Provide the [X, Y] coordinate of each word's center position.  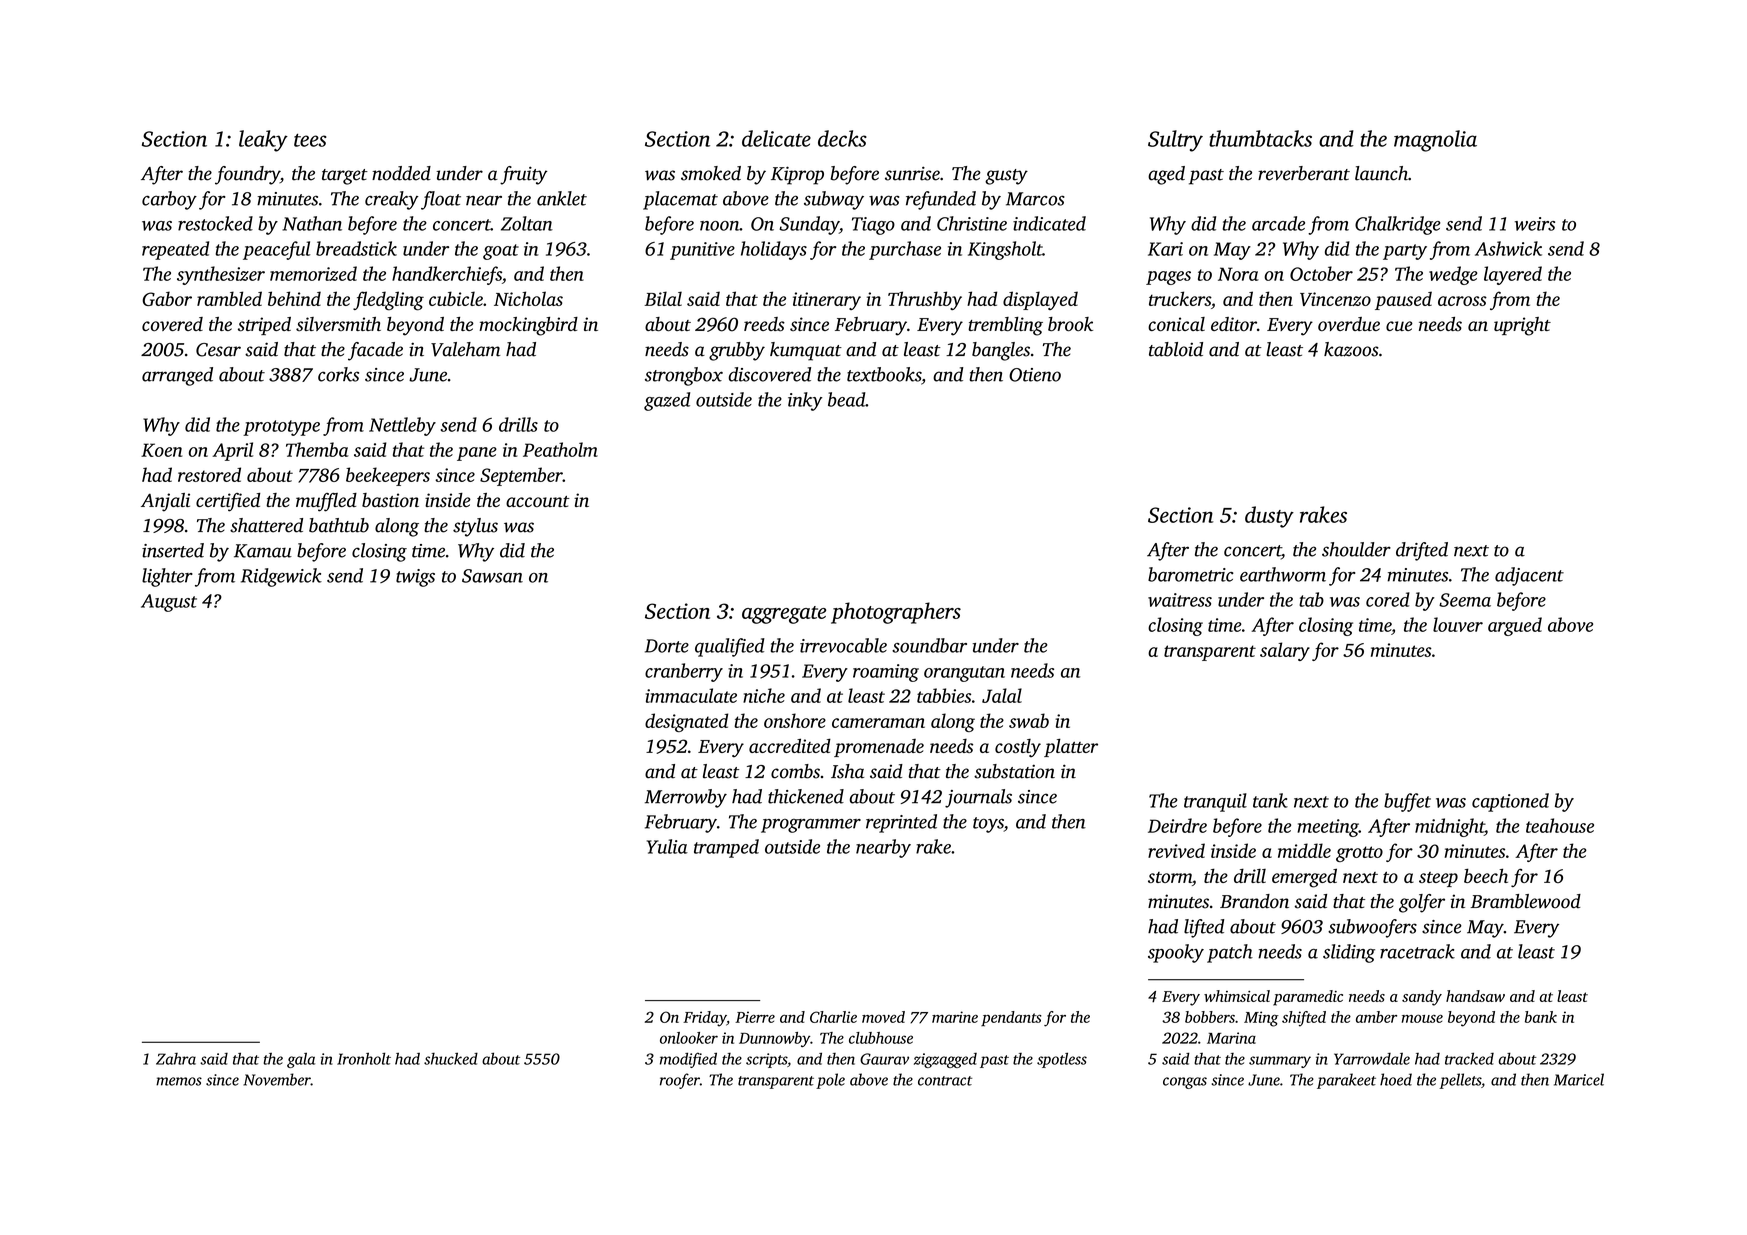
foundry [247, 175]
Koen [161, 450]
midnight [1450, 827]
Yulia [667, 846]
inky [805, 401]
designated [686, 722]
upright [1522, 326]
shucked [451, 1059]
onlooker [689, 1038]
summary [1280, 1062]
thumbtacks [1260, 138]
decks [842, 138]
